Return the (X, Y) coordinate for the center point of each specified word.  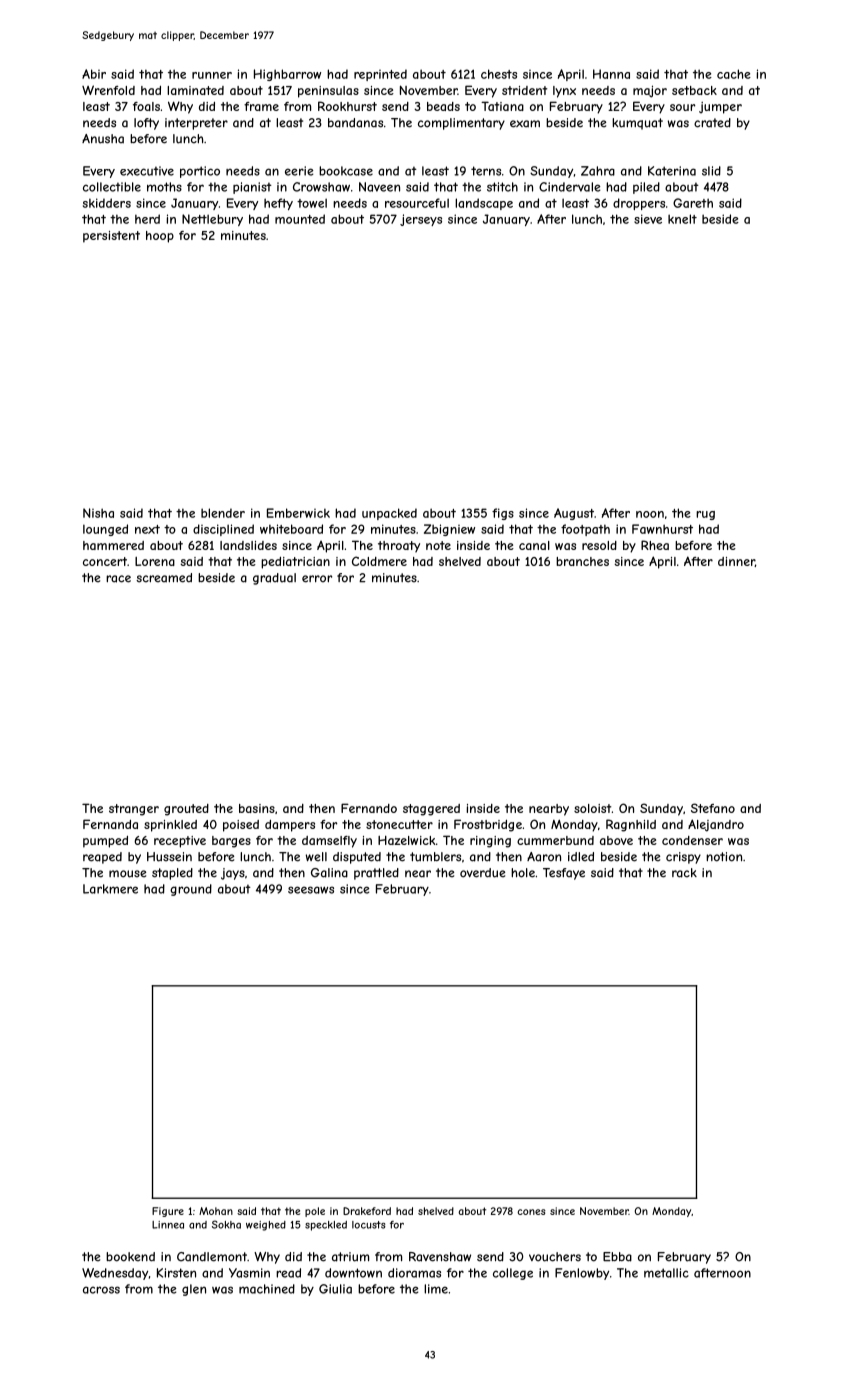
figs (503, 514)
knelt (682, 219)
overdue (482, 873)
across (101, 1290)
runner (212, 75)
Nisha (98, 513)
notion (724, 857)
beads (443, 106)
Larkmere (110, 889)
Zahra (598, 171)
